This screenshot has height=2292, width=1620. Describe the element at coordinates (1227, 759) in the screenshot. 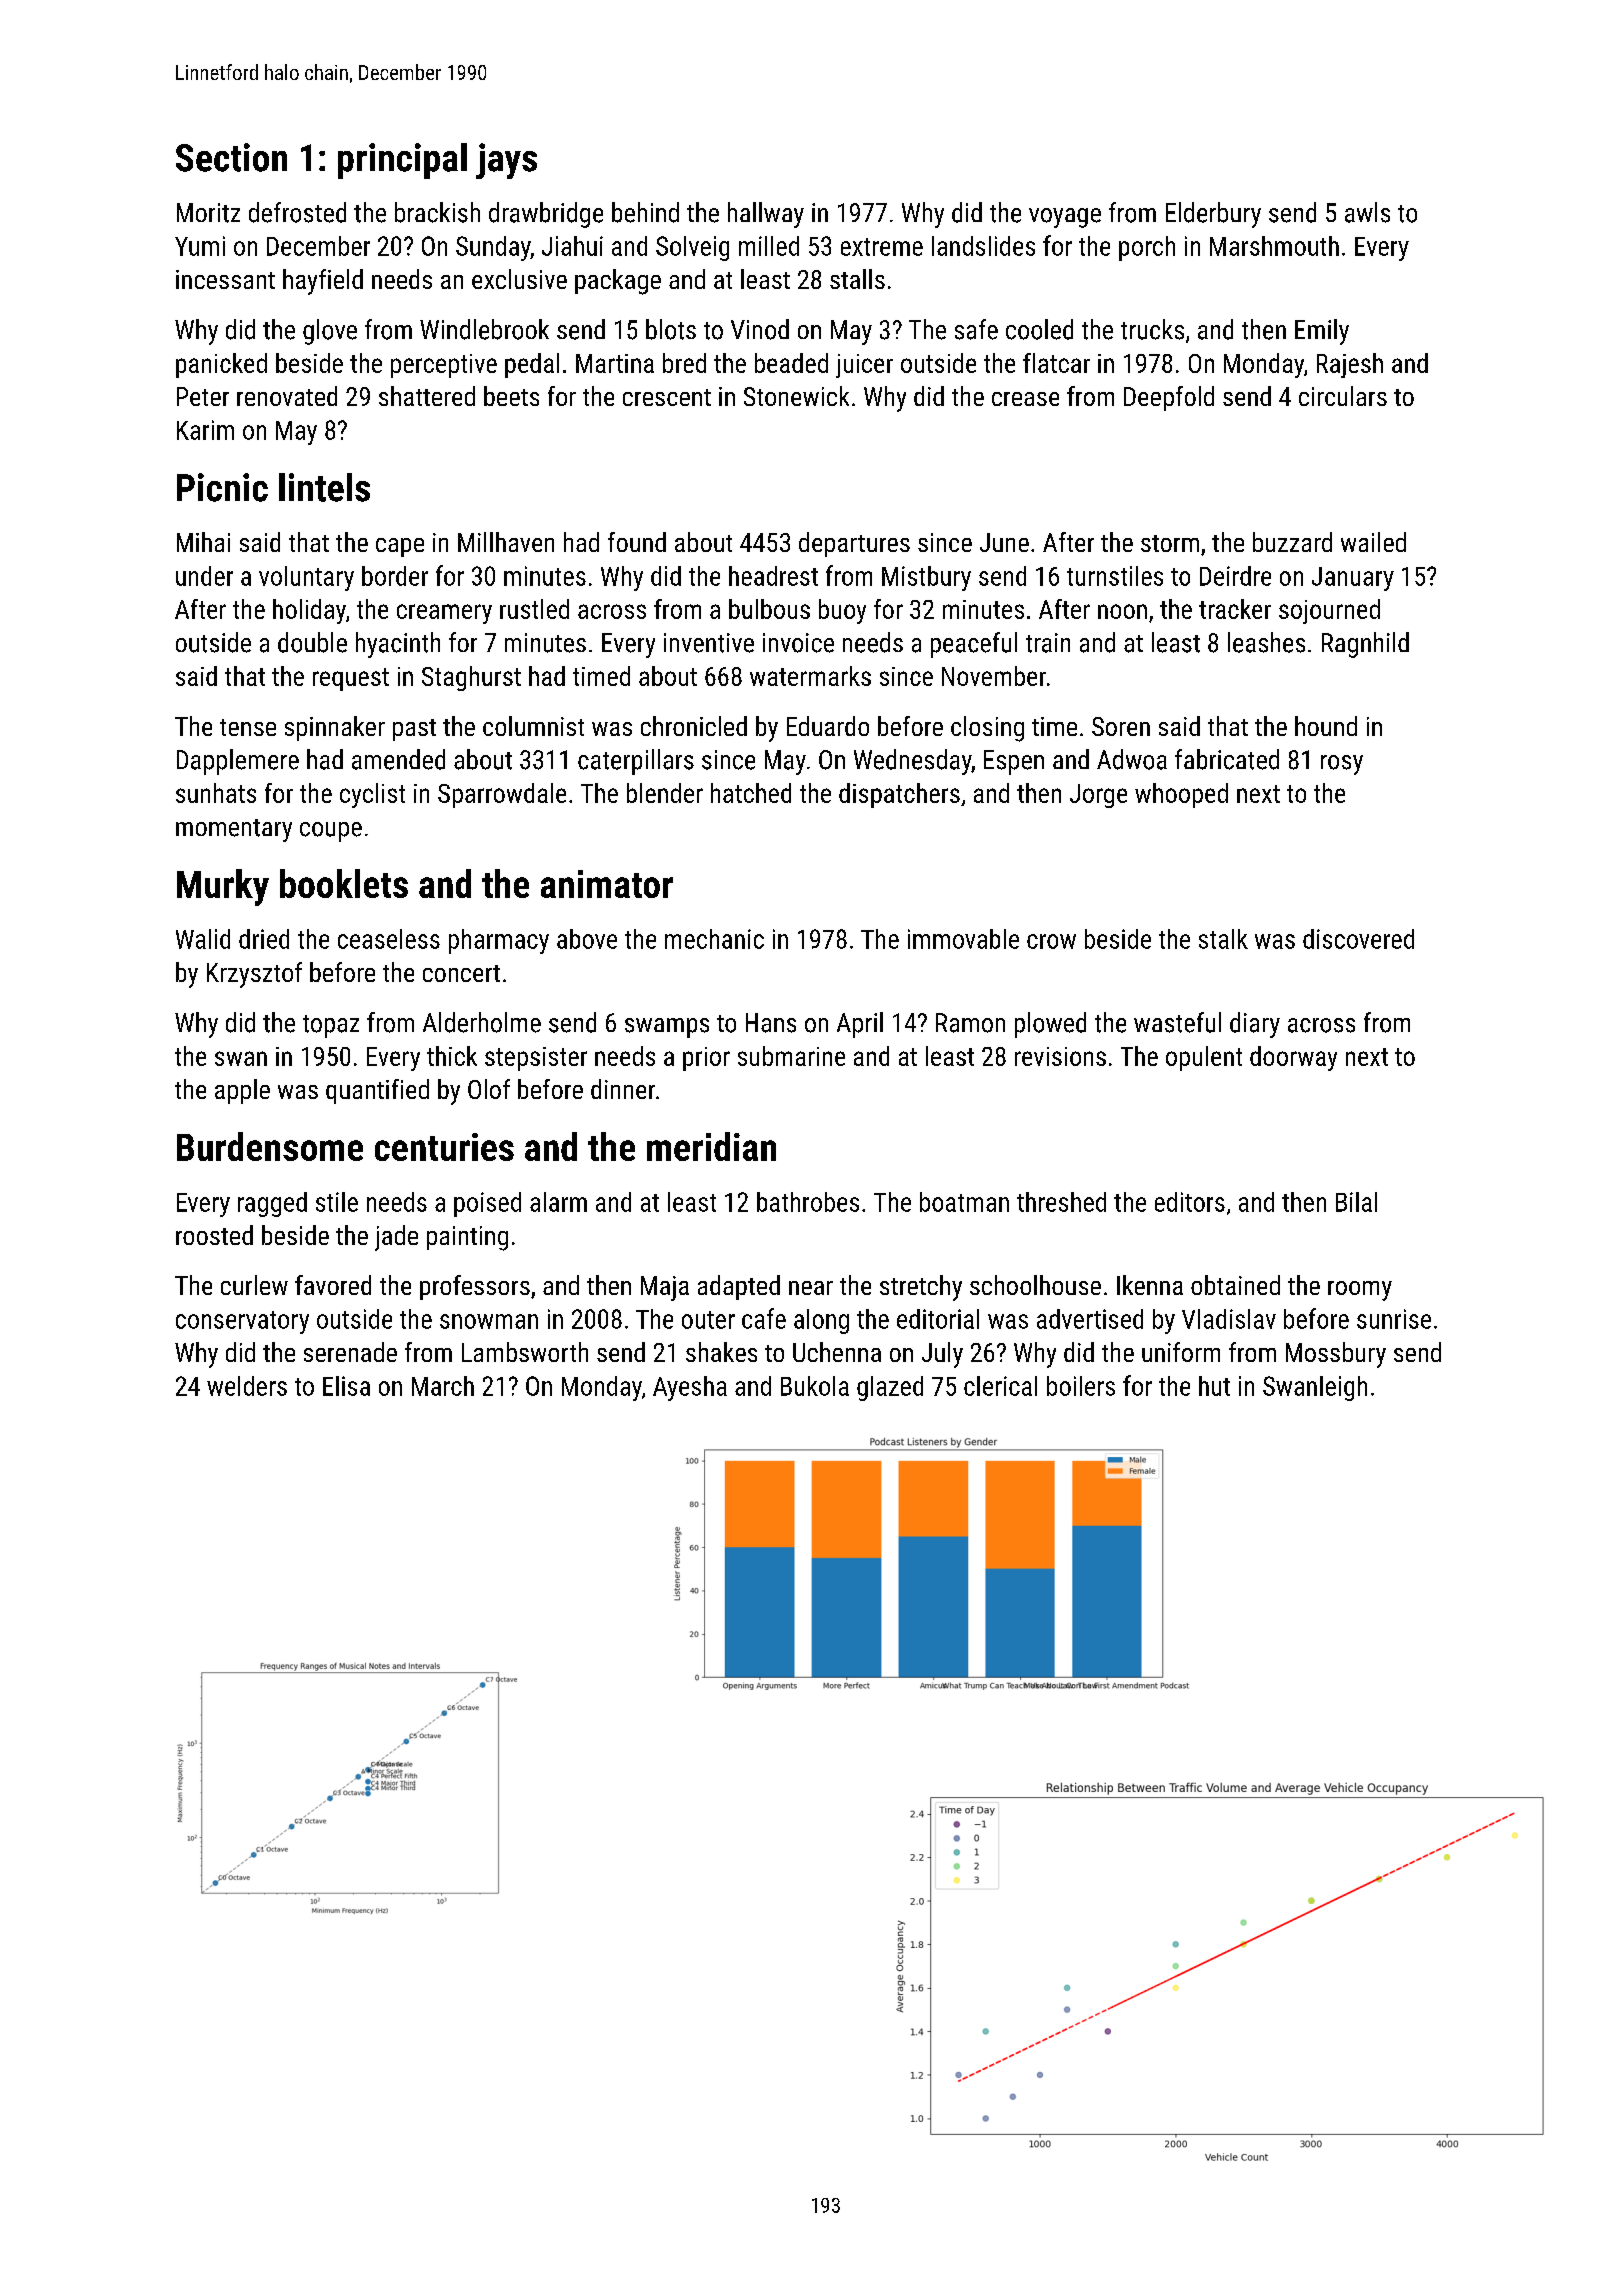

I see `fabricated` at that location.
